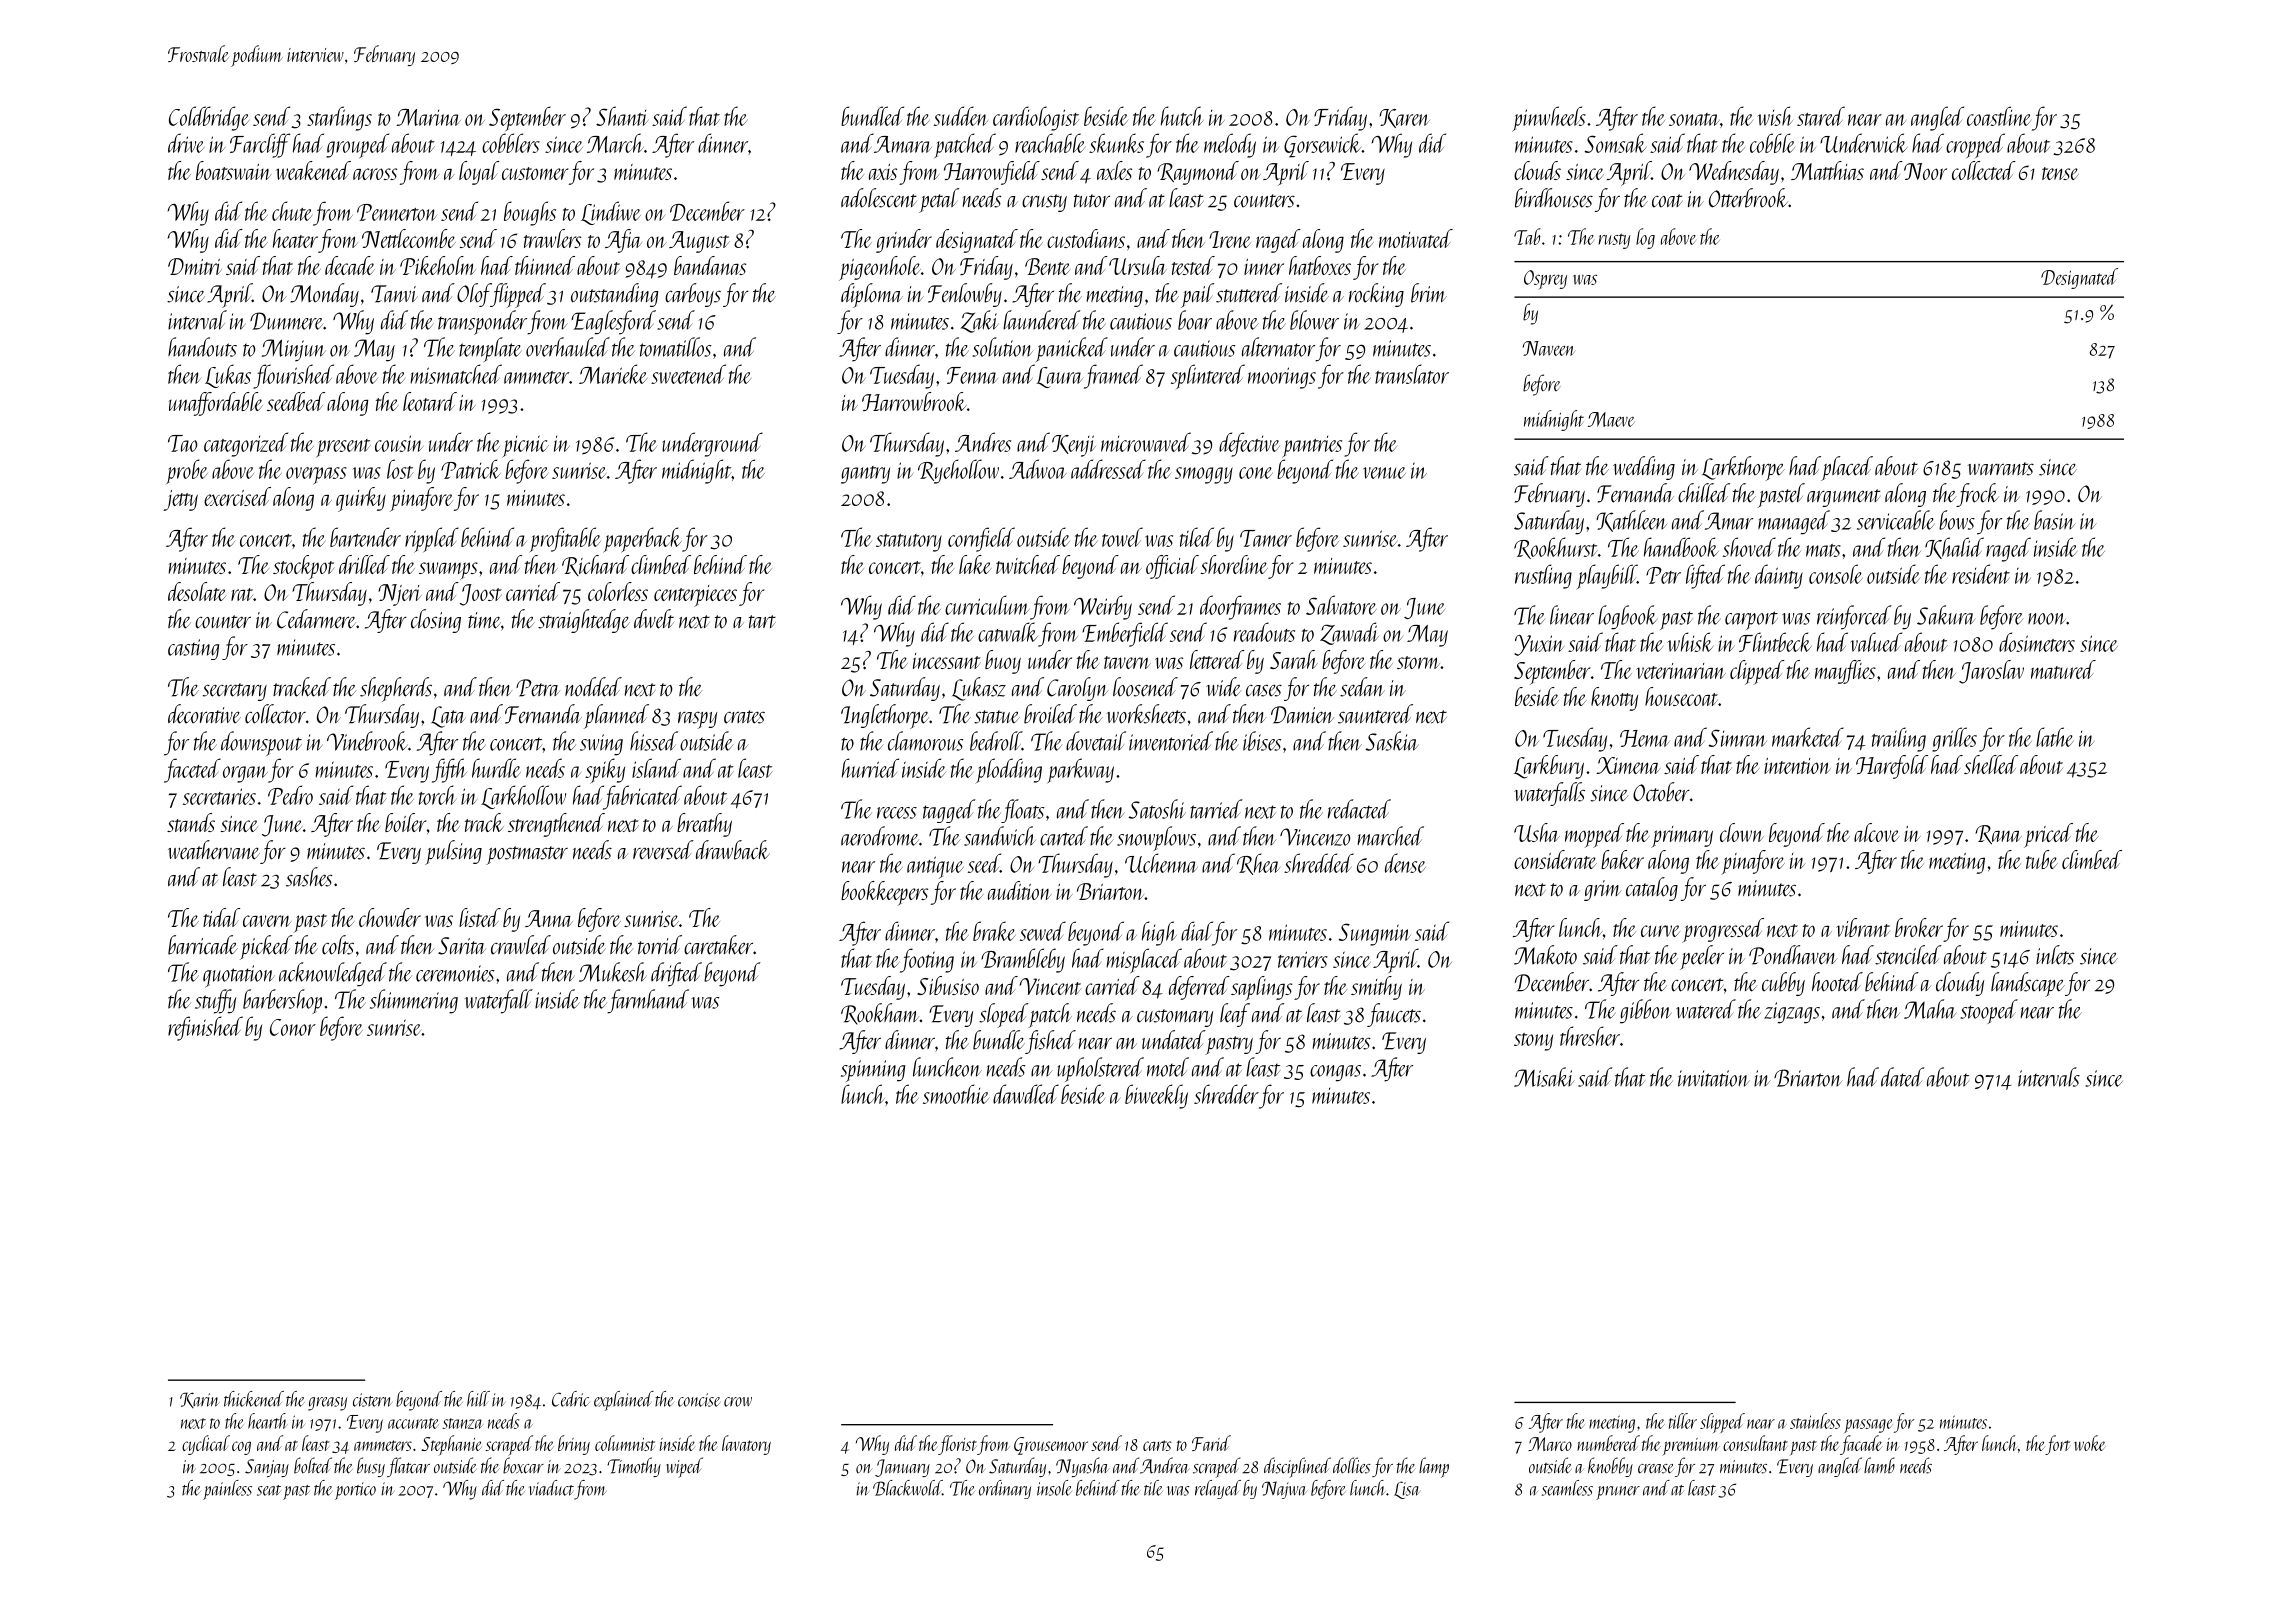  Describe the element at coordinates (2047, 619) in the screenshot. I see `noon` at that location.
